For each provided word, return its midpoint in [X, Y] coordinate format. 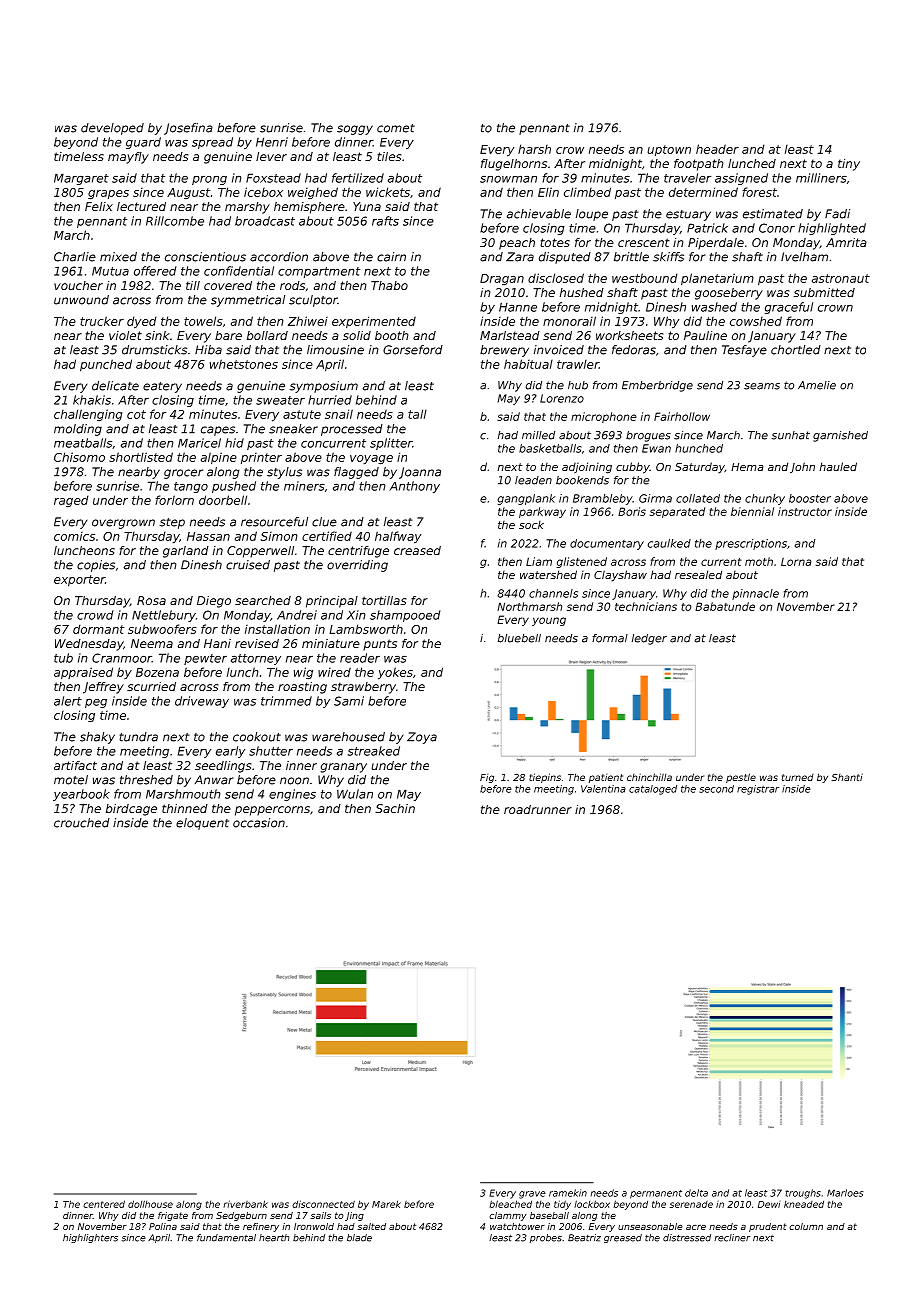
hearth [274, 1238]
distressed [687, 1238]
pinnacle [755, 594]
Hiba [208, 350]
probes [546, 1238]
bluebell [519, 638]
